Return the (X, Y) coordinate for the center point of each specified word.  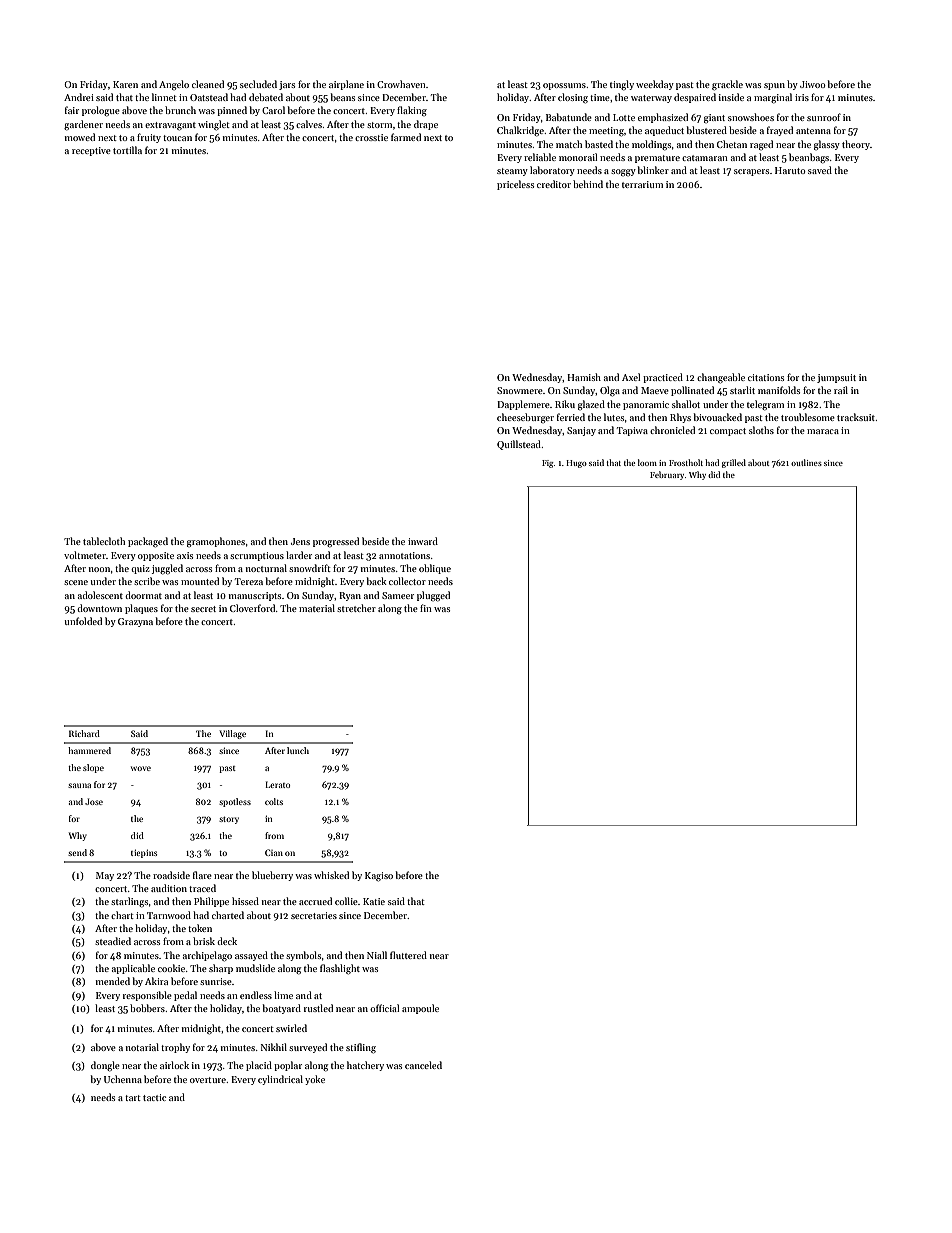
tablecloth (104, 541)
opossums (564, 86)
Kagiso (379, 877)
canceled (423, 1065)
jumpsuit (836, 378)
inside (731, 97)
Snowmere (520, 390)
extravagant (170, 126)
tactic (154, 1097)
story (229, 820)
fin (426, 608)
